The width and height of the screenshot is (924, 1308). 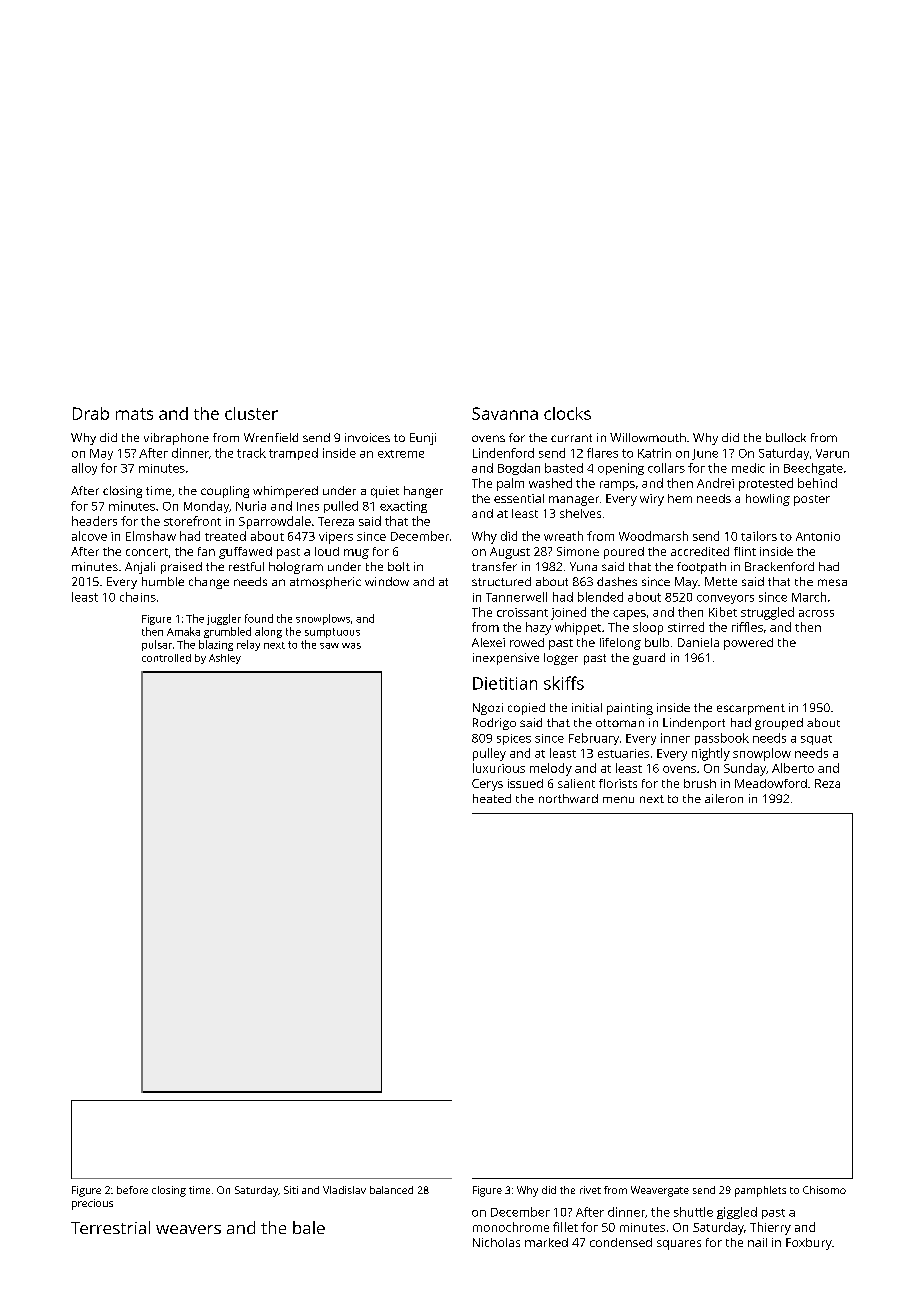 What do you see at coordinates (618, 799) in the screenshot?
I see `menu` at bounding box center [618, 799].
